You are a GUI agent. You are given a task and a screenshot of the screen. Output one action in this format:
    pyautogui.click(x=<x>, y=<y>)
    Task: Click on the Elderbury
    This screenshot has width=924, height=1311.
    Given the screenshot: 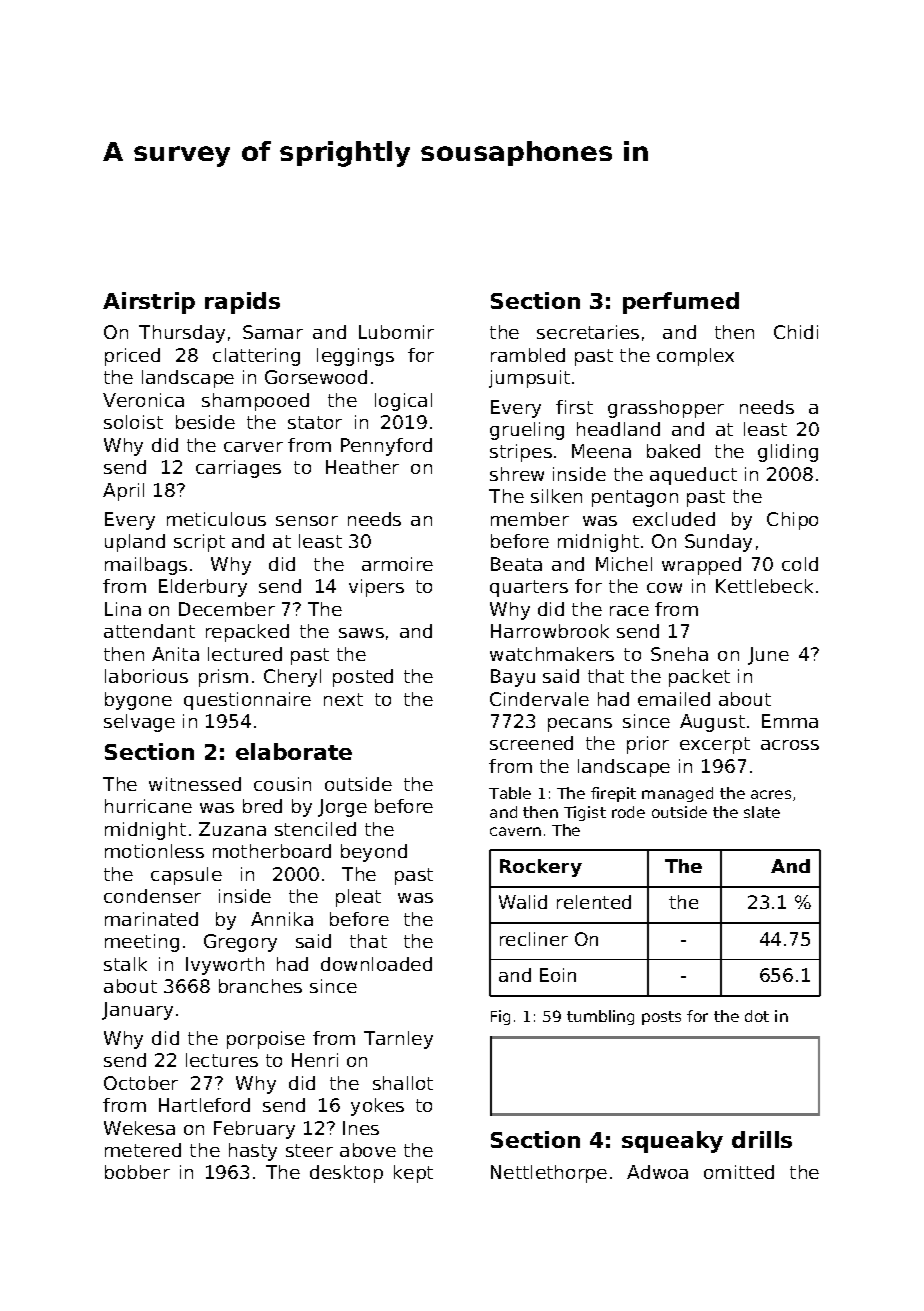 What is the action you would take?
    pyautogui.click(x=203, y=588)
